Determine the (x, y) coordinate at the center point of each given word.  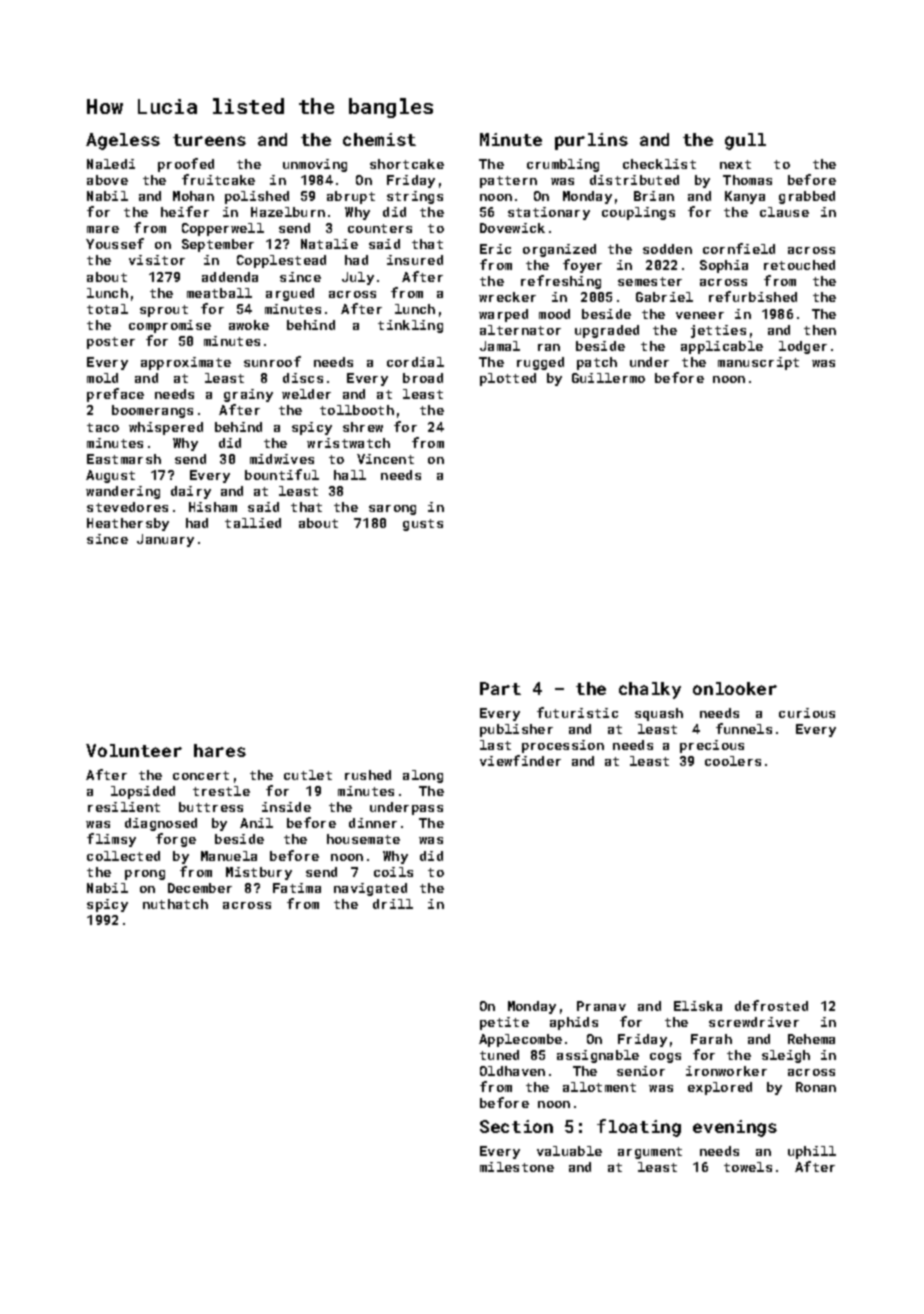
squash (659, 714)
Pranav (601, 1006)
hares (220, 750)
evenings (735, 1128)
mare (103, 229)
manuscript (758, 363)
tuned (499, 1055)
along (423, 776)
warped (503, 315)
